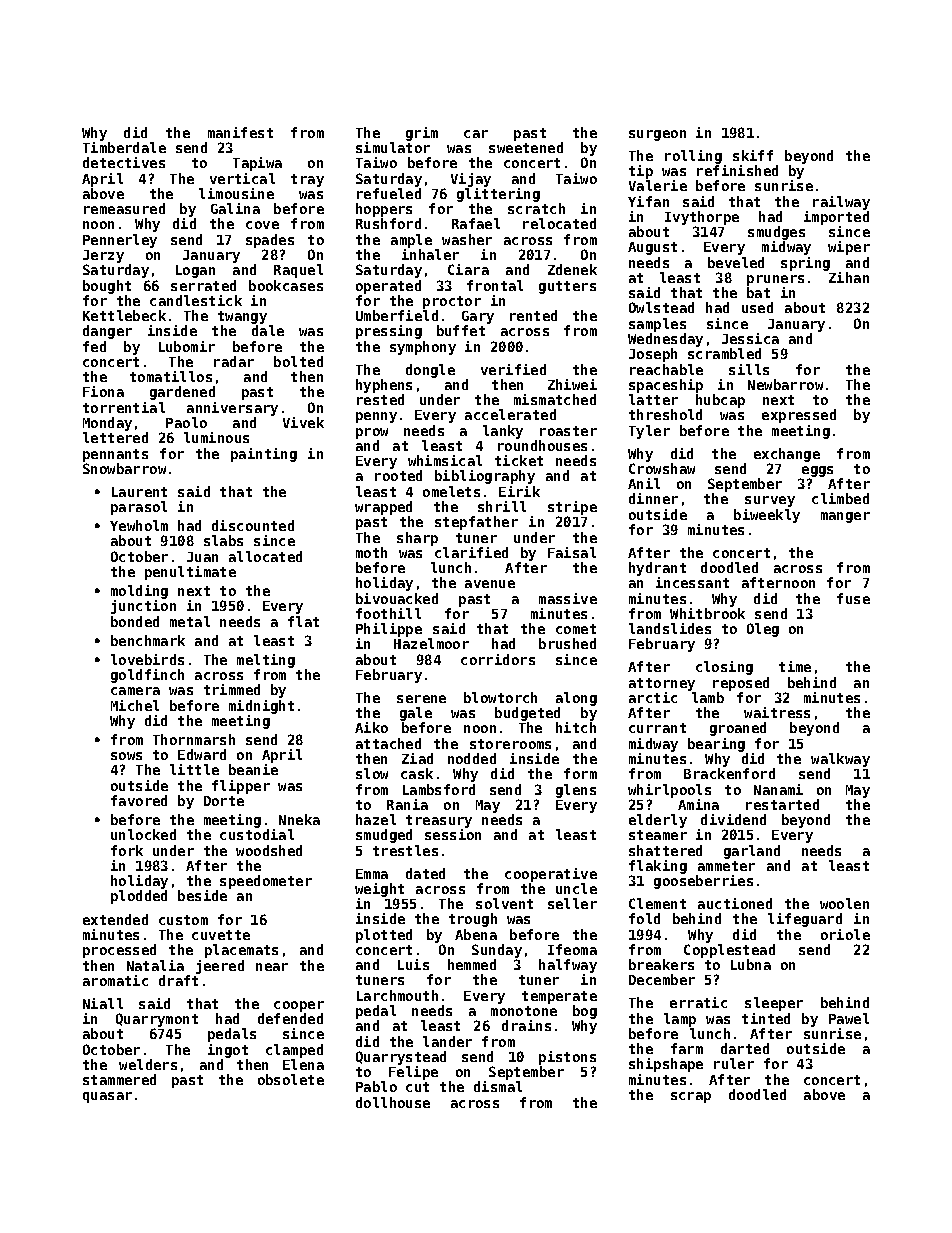 Image resolution: width=952 pixels, height=1233 pixels. Describe the element at coordinates (236, 193) in the screenshot. I see `limousine` at that location.
